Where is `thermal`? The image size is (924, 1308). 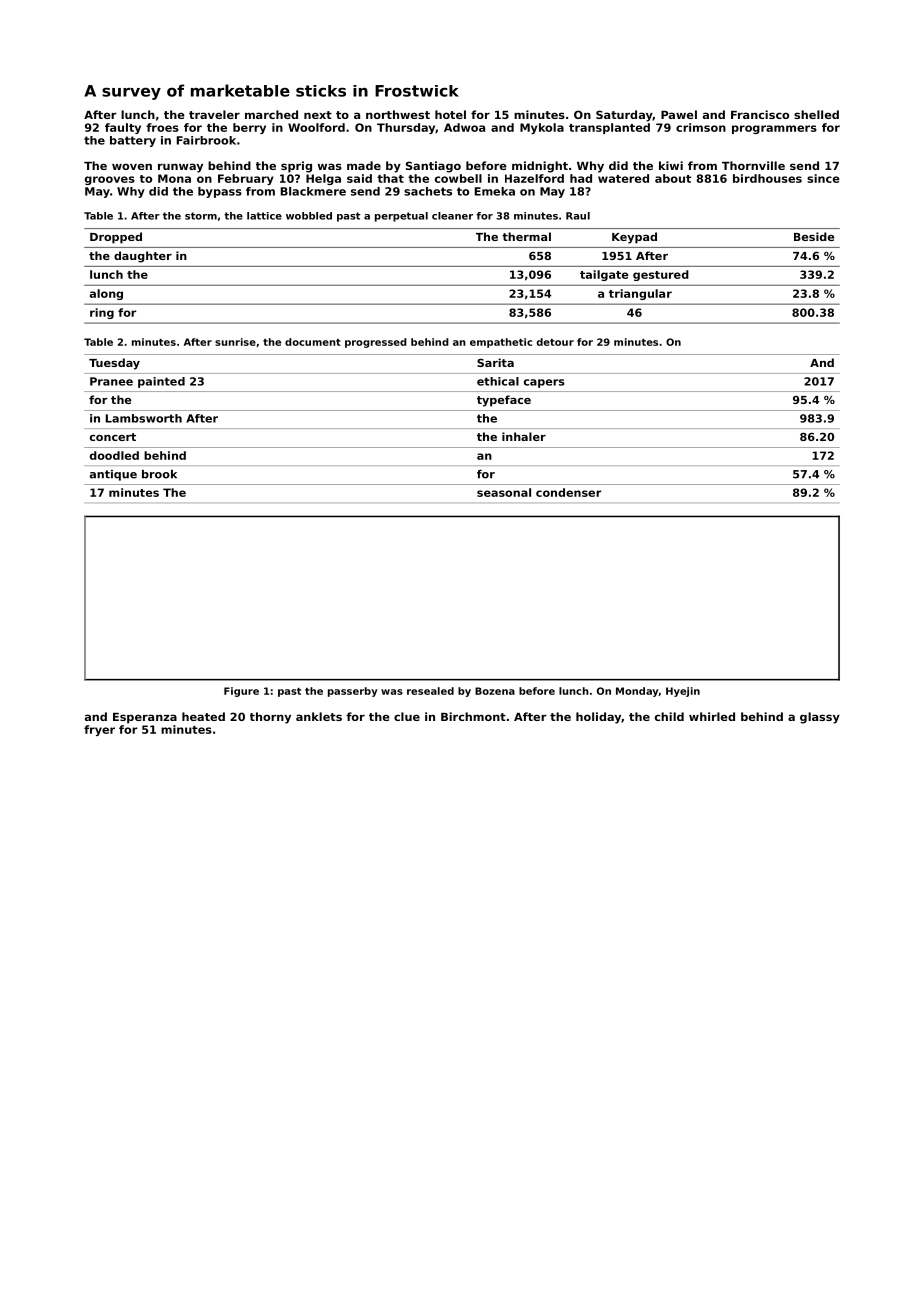
thermal is located at coordinates (526, 236).
